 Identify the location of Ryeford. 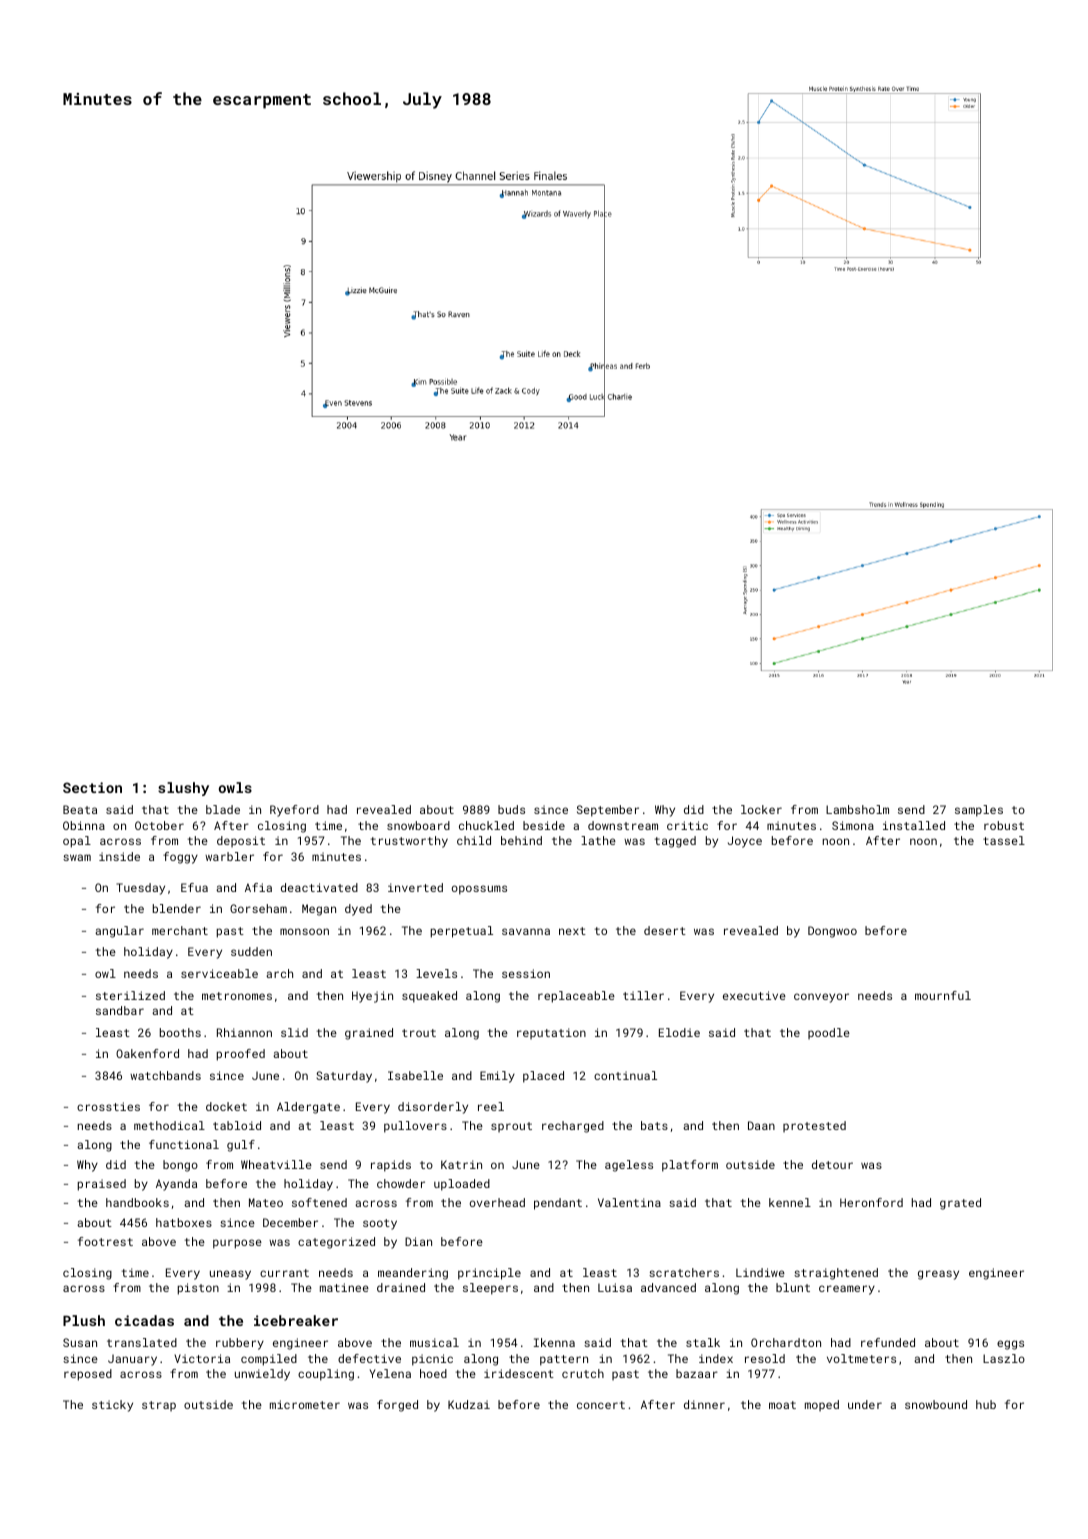
(294, 811).
